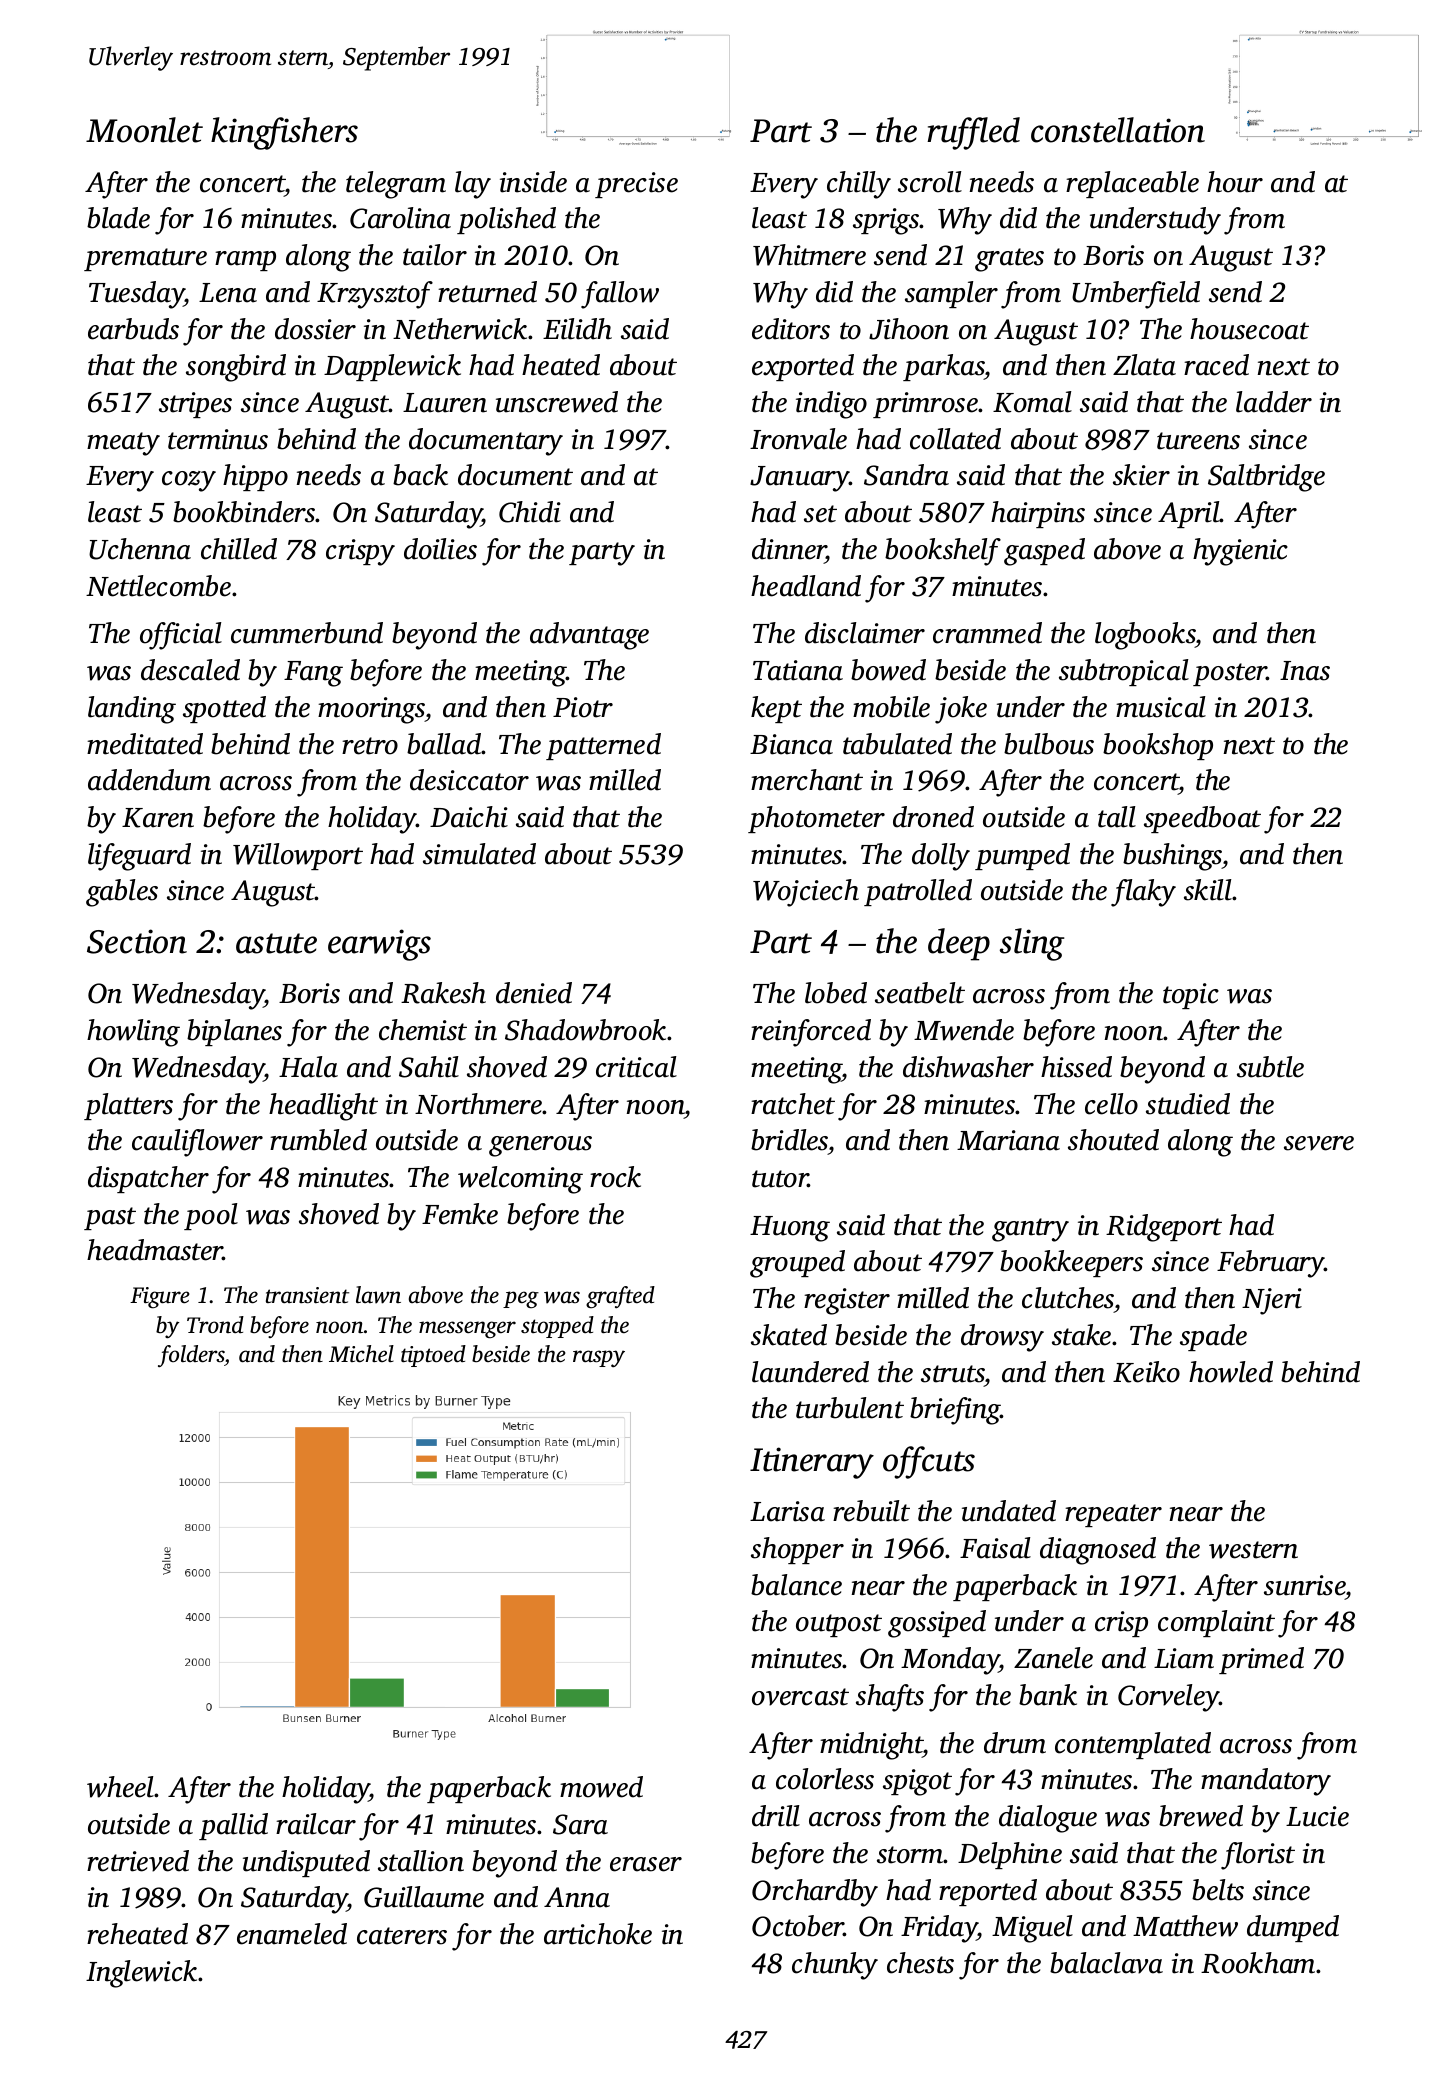  I want to click on inside, so click(533, 182).
